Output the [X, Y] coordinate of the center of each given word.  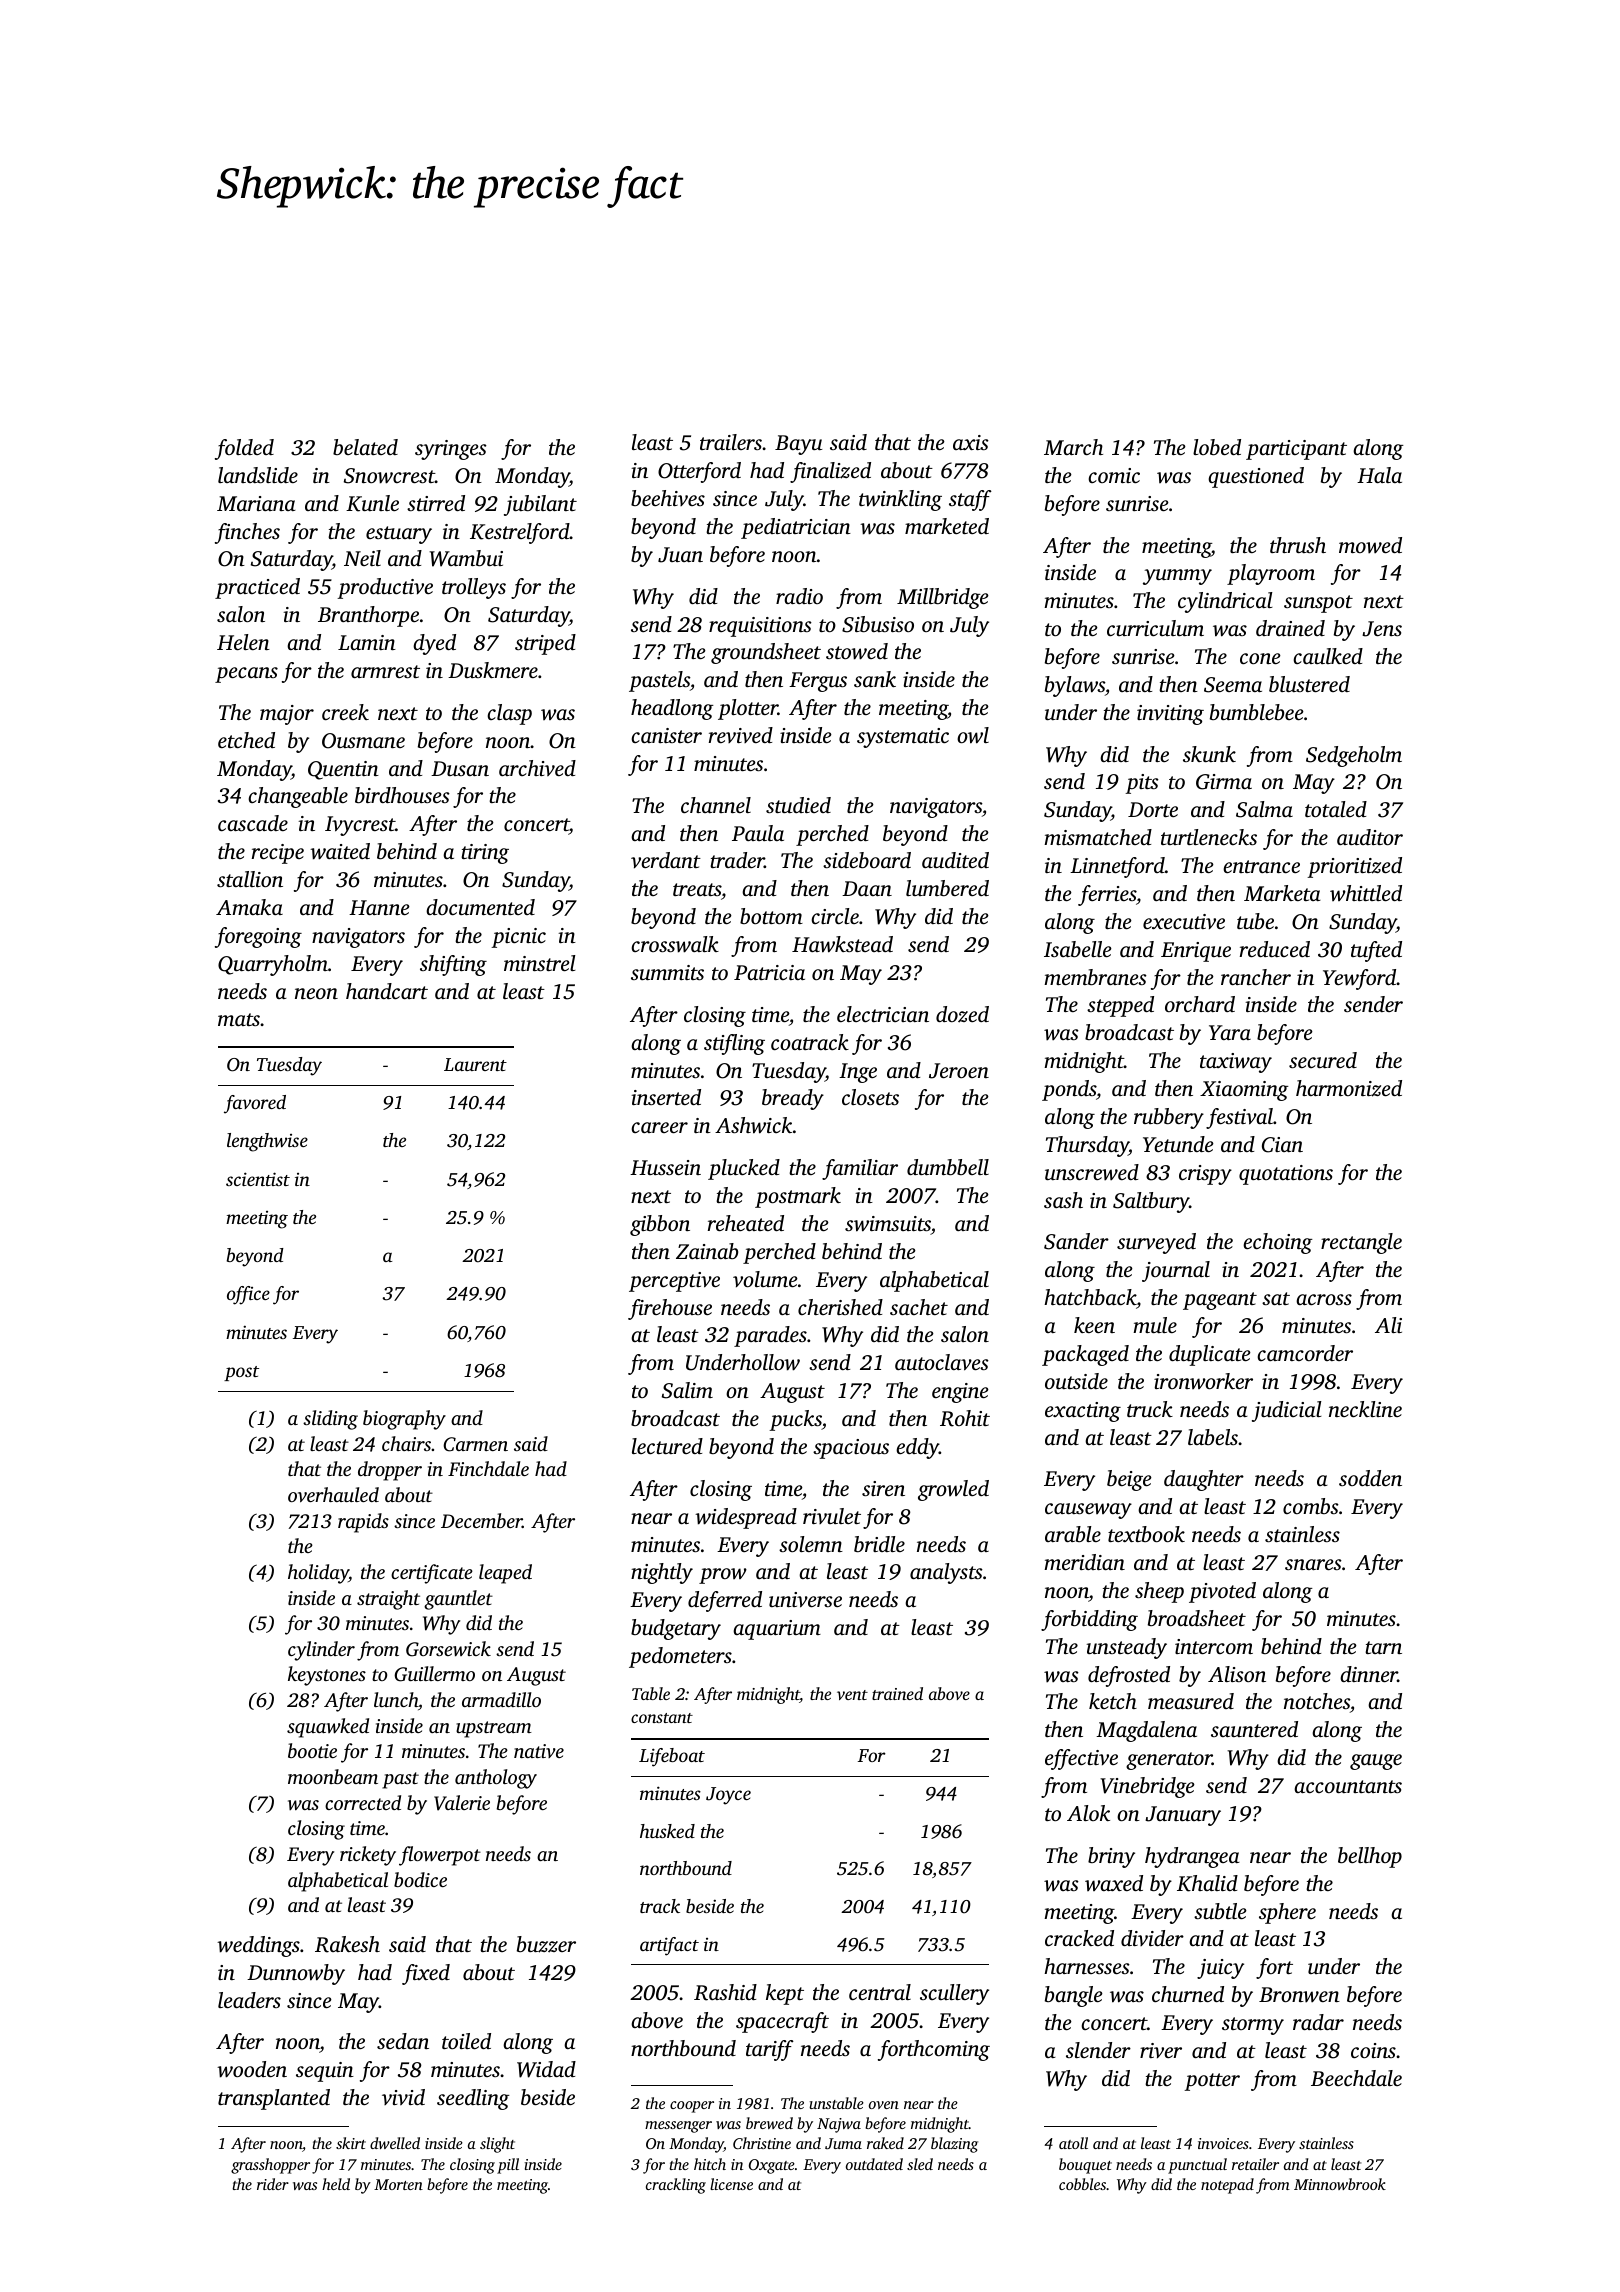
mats [239, 1019]
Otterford [699, 472]
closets [870, 1097]
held [336, 2184]
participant [1296, 450]
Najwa [839, 2125]
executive [1184, 921]
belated [365, 447]
